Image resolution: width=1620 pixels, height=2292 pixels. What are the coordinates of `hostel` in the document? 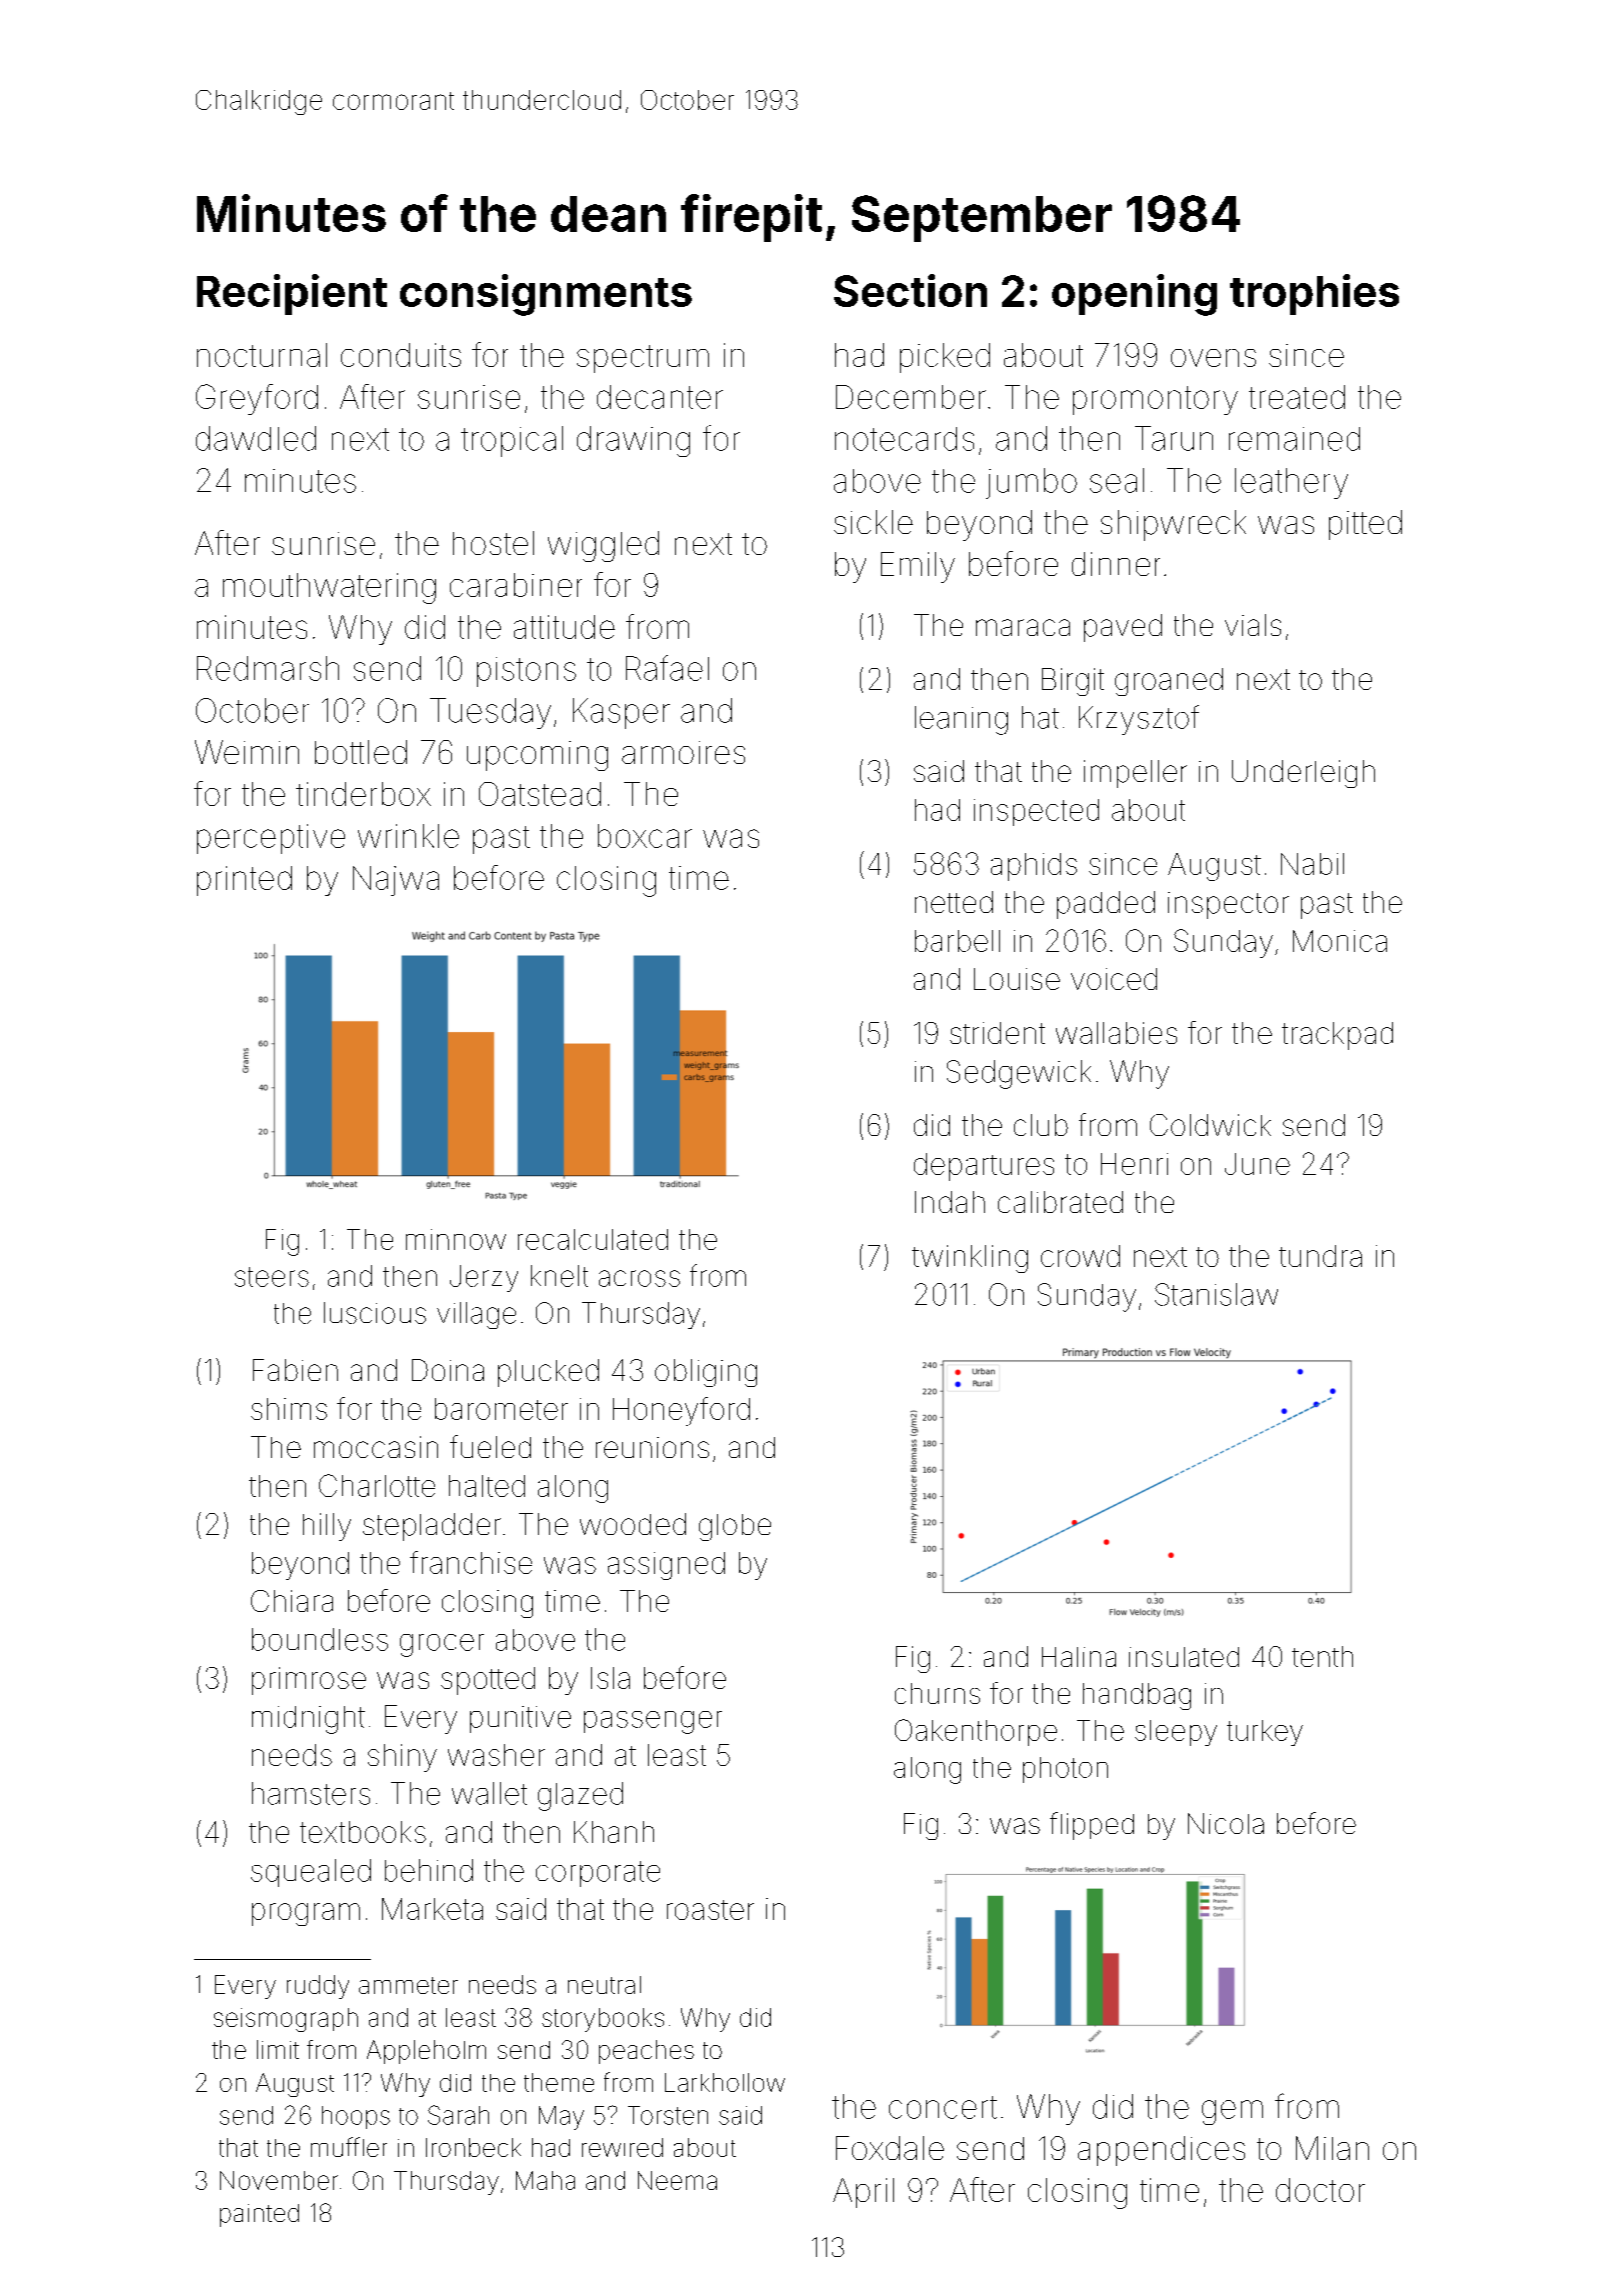 It's located at (493, 543).
